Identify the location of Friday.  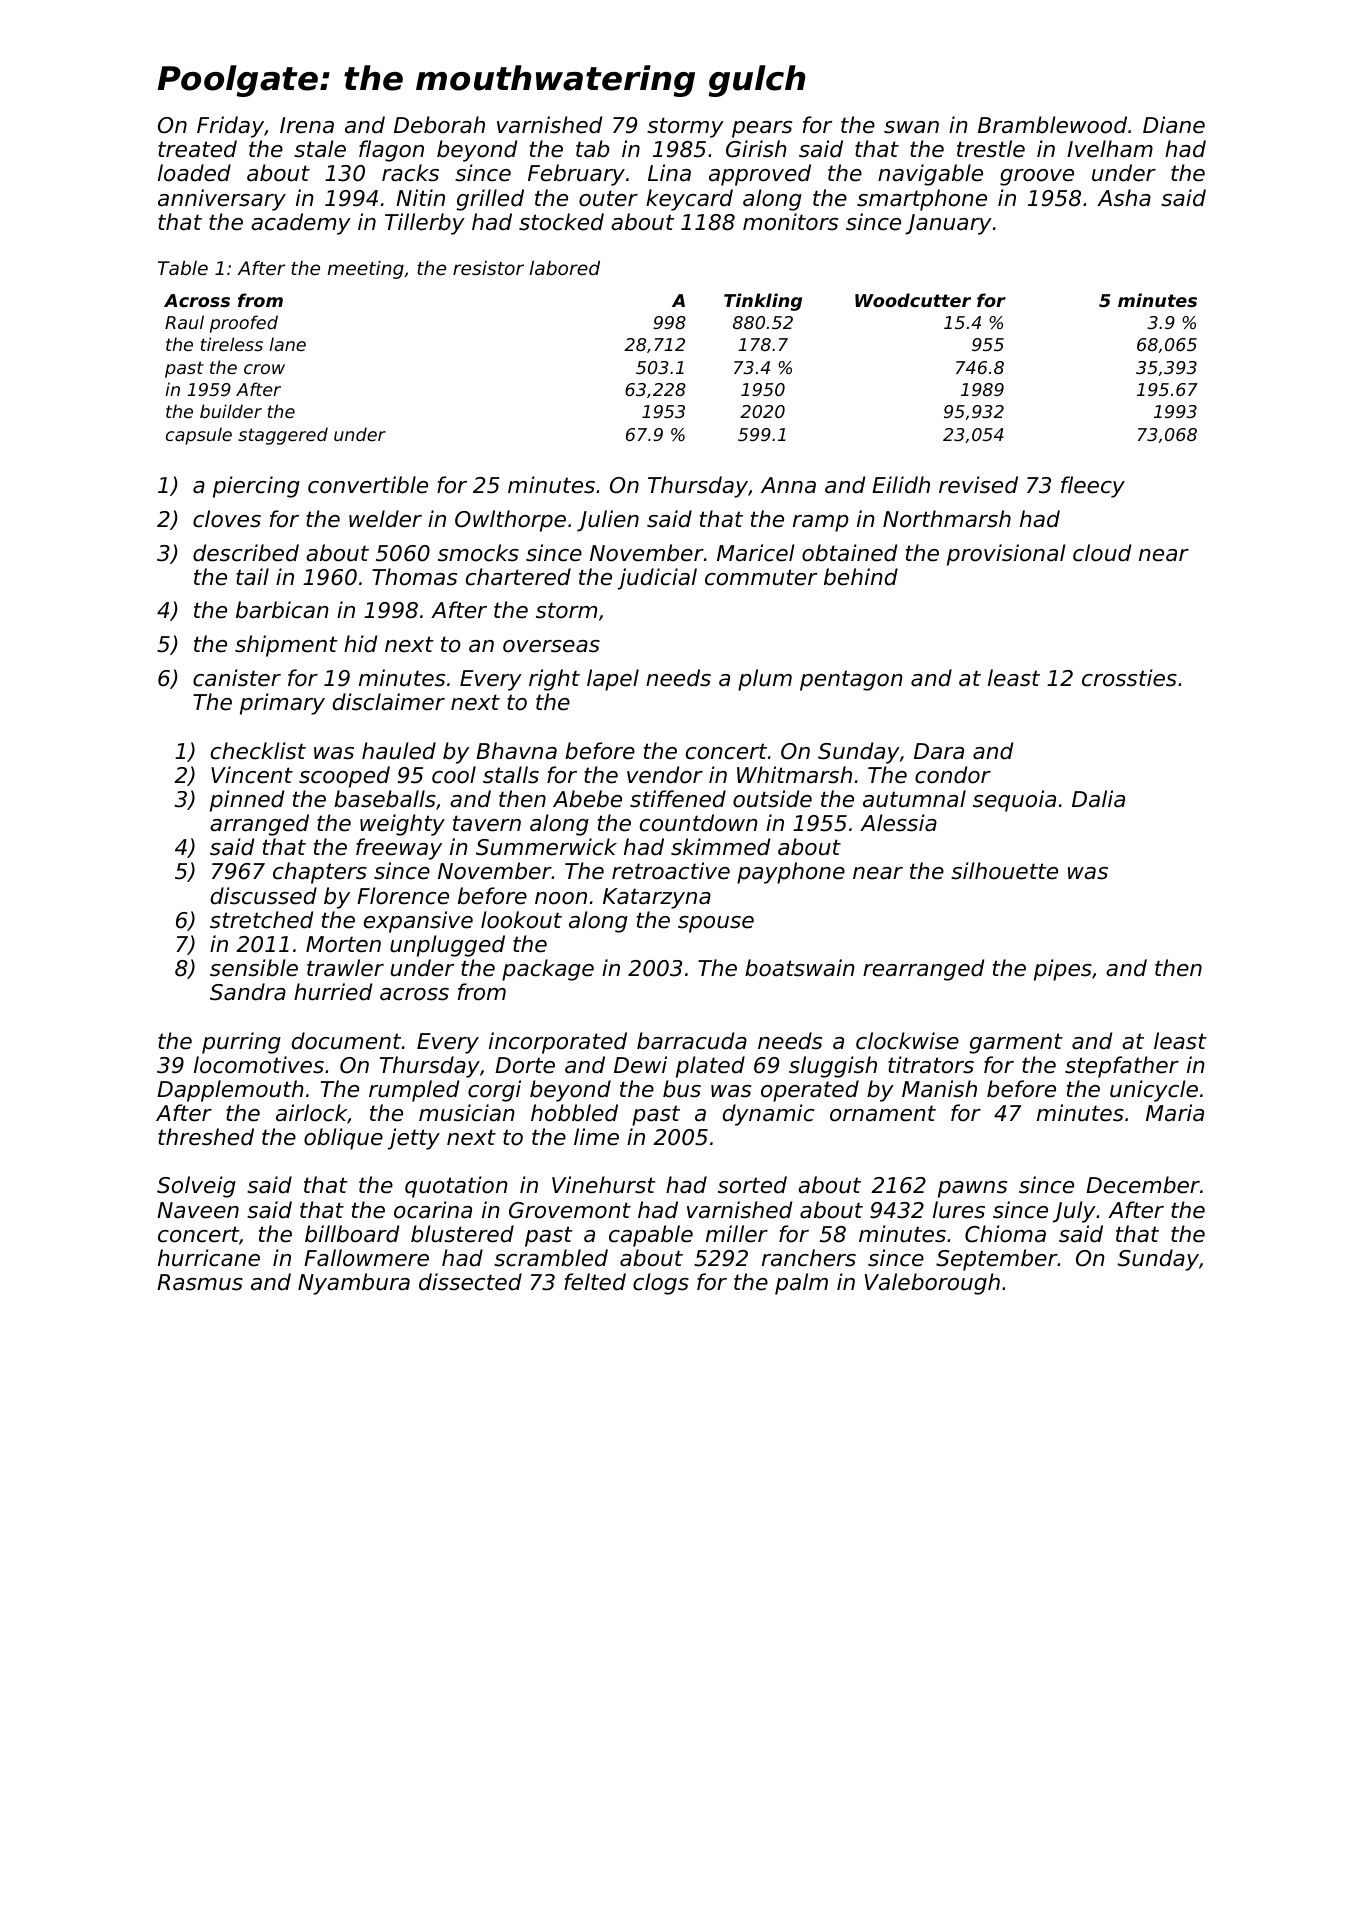
(230, 127).
